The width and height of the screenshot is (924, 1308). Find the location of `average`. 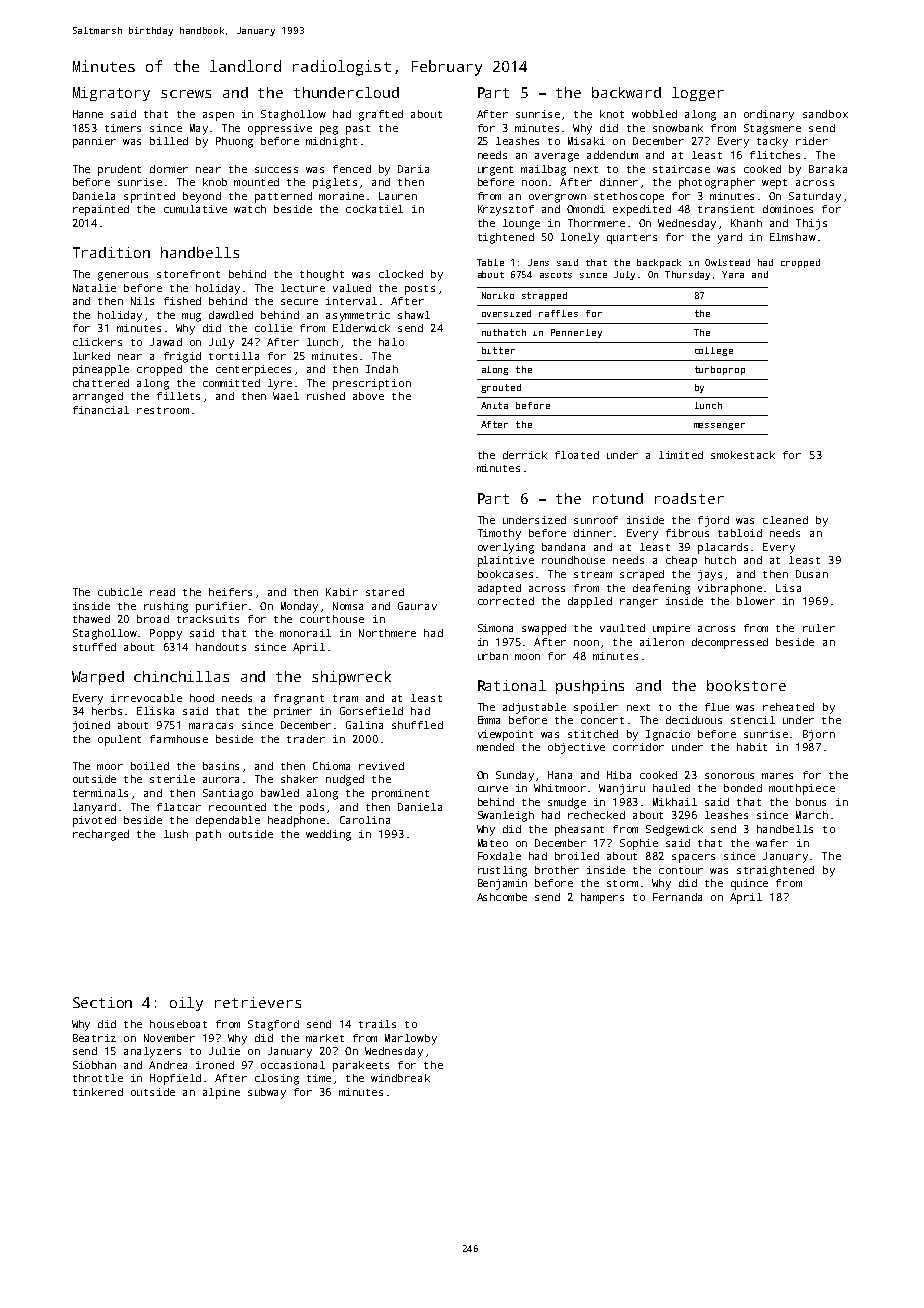

average is located at coordinates (557, 157).
